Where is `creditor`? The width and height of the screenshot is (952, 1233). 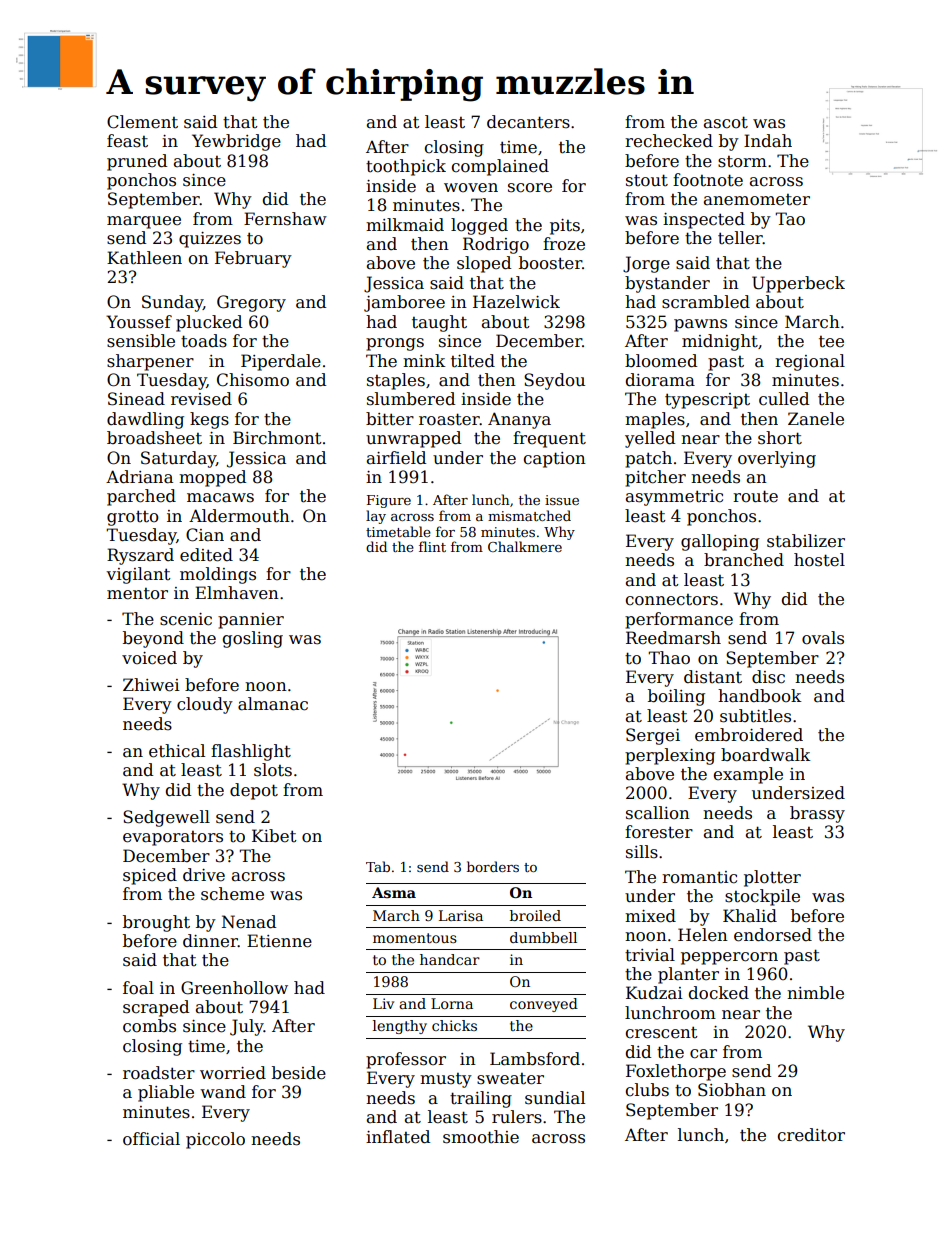
creditor is located at coordinates (811, 1135).
